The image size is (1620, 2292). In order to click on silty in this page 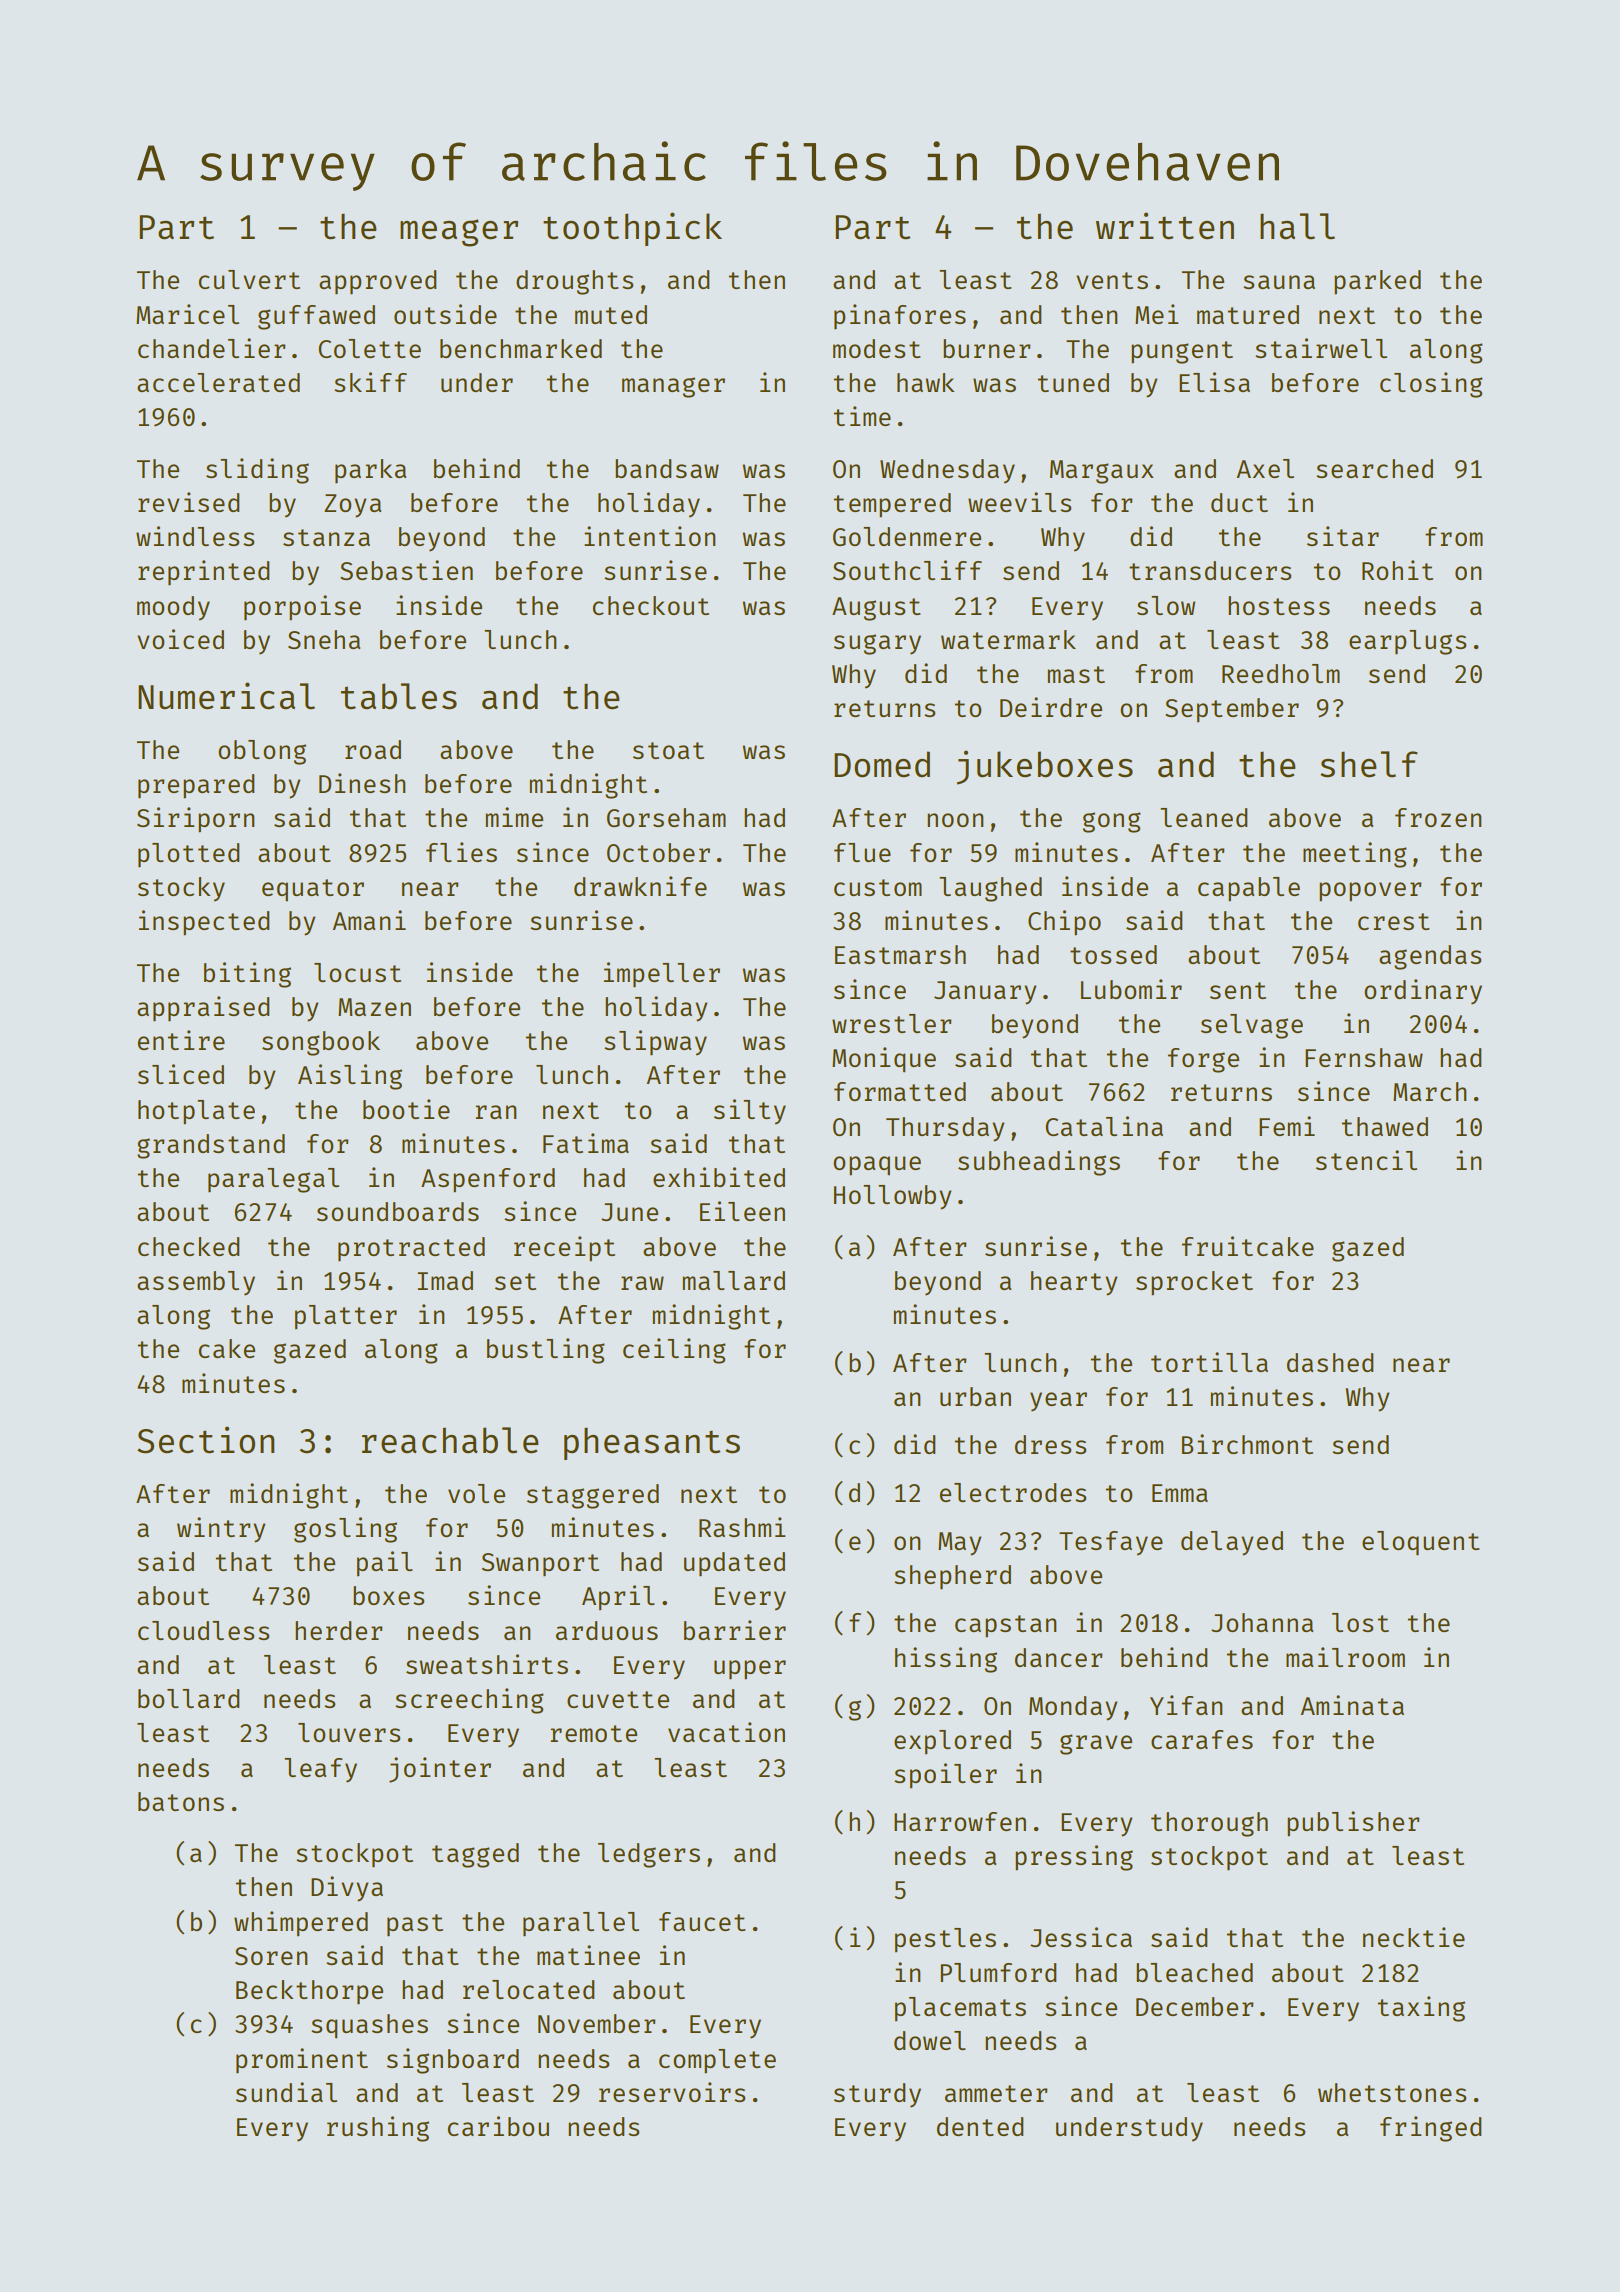, I will do `click(750, 1112)`.
